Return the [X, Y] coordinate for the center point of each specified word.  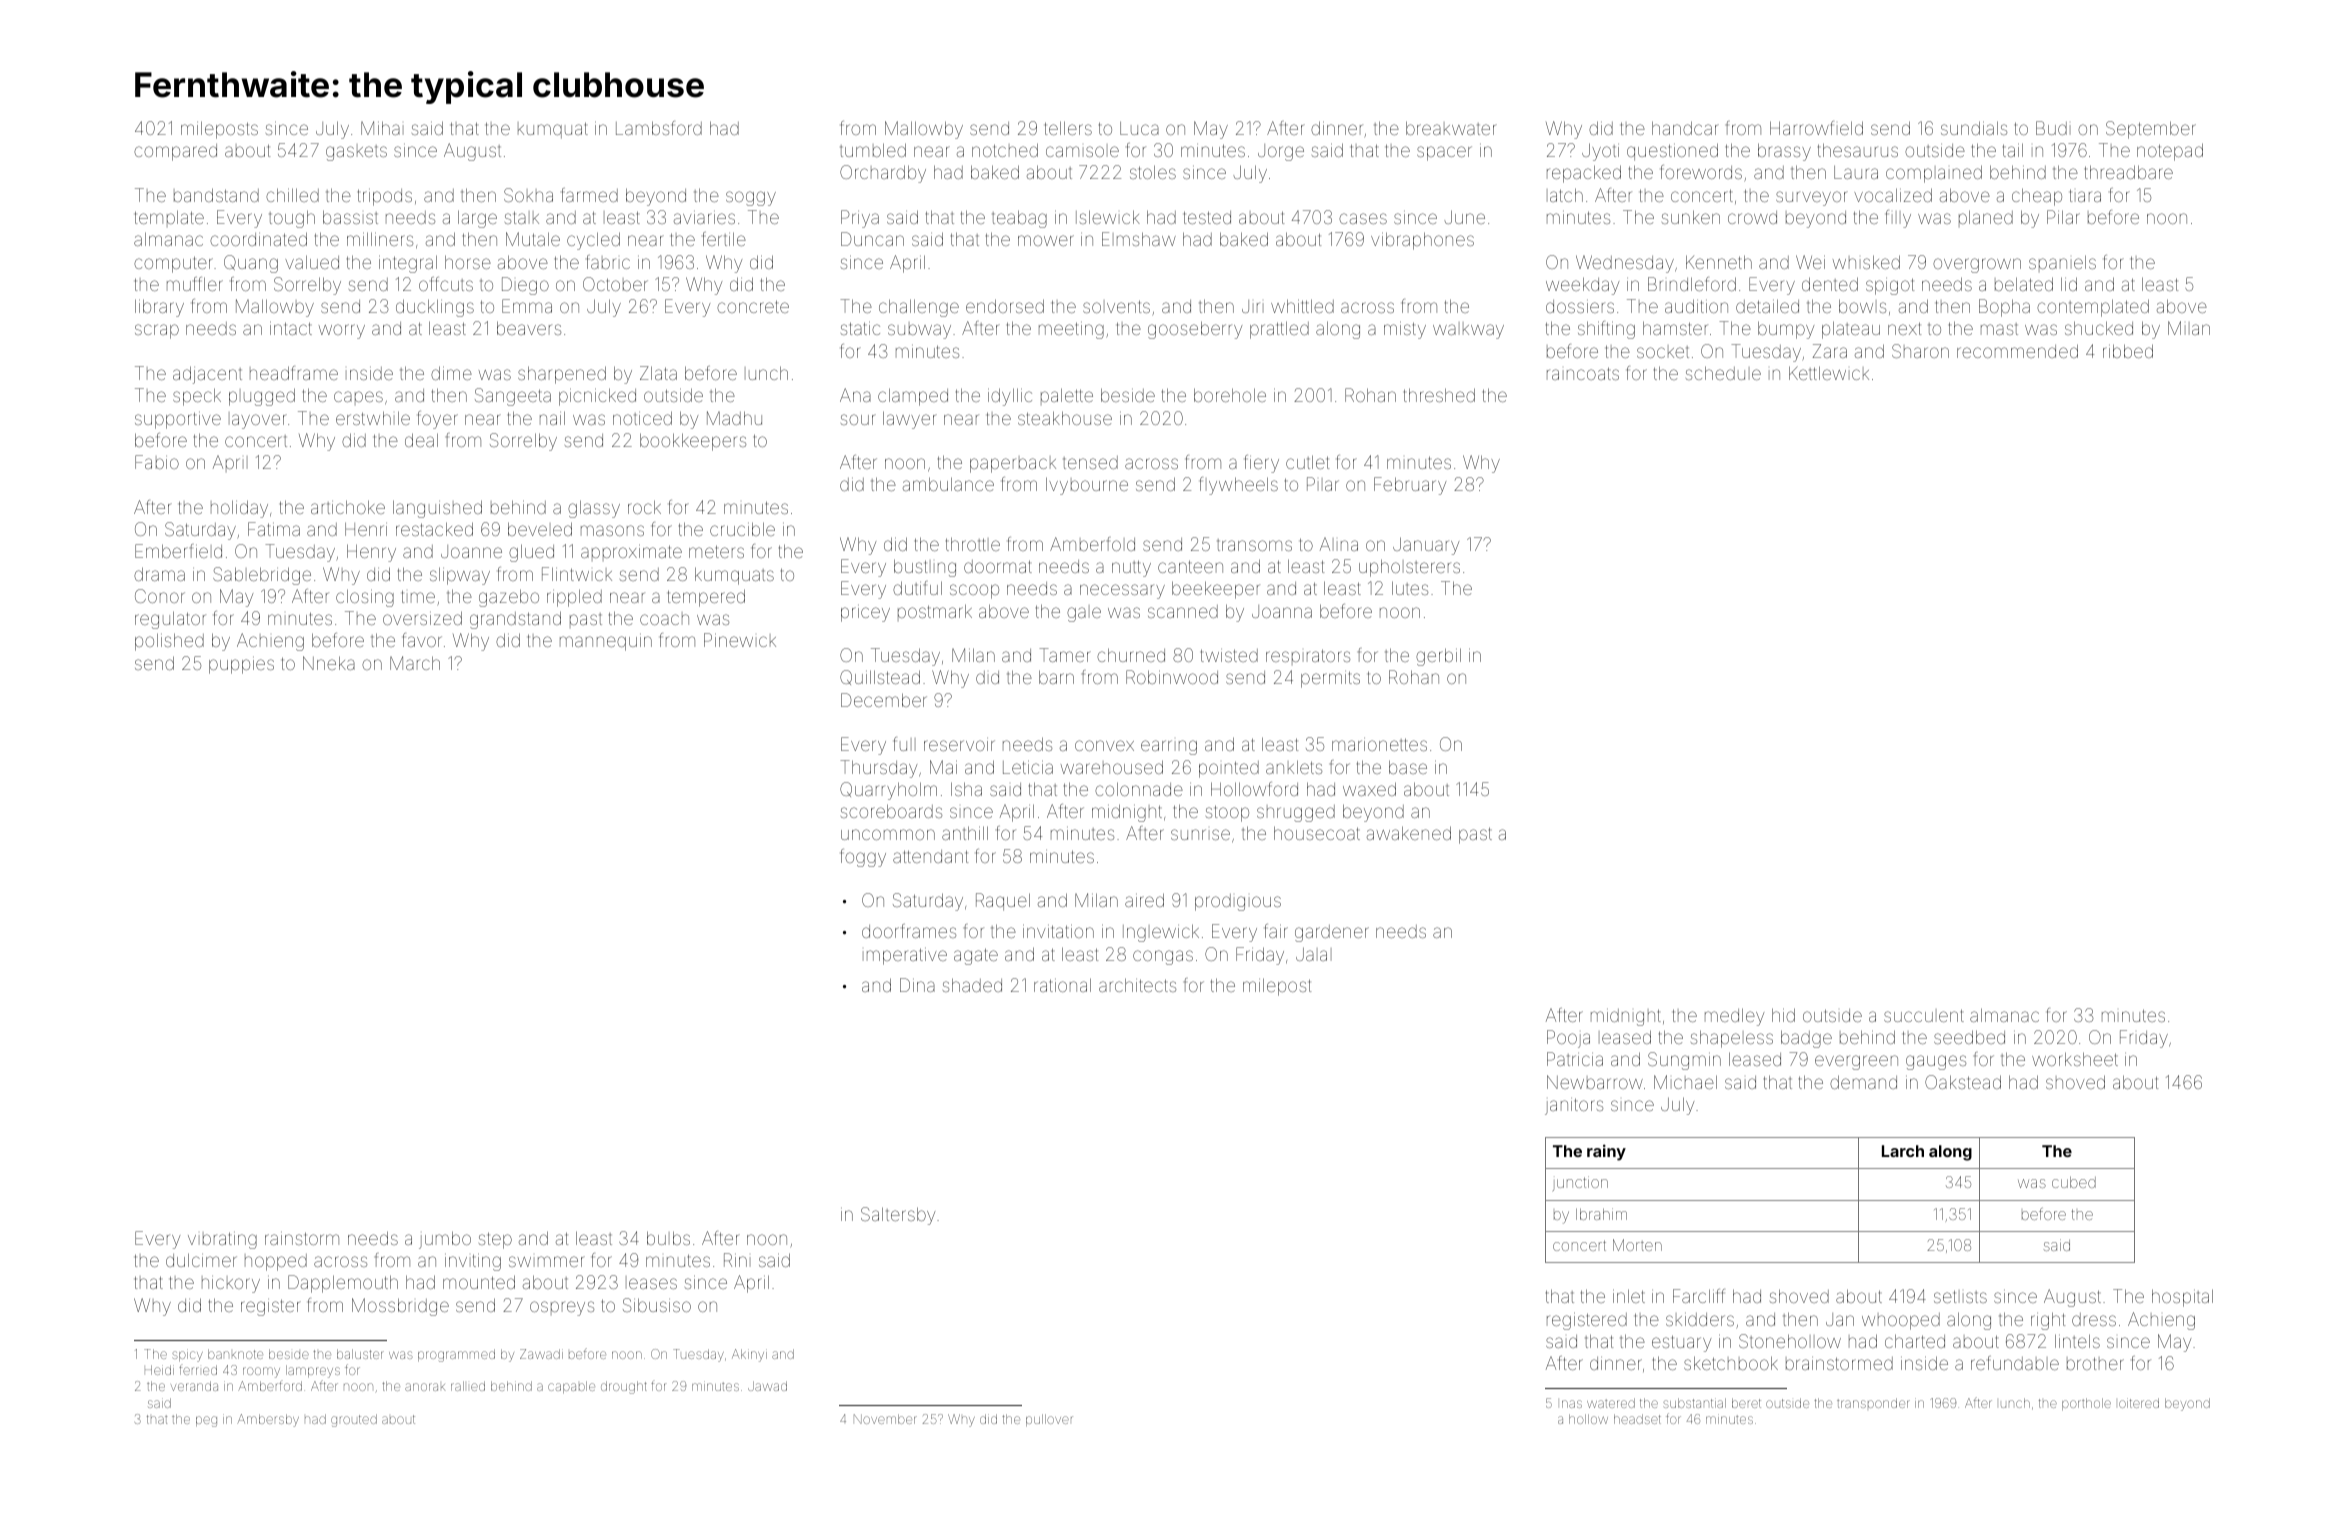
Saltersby [898, 1216]
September [2151, 130]
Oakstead [1963, 1082]
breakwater [1451, 128]
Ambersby [268, 1420]
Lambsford [659, 128]
